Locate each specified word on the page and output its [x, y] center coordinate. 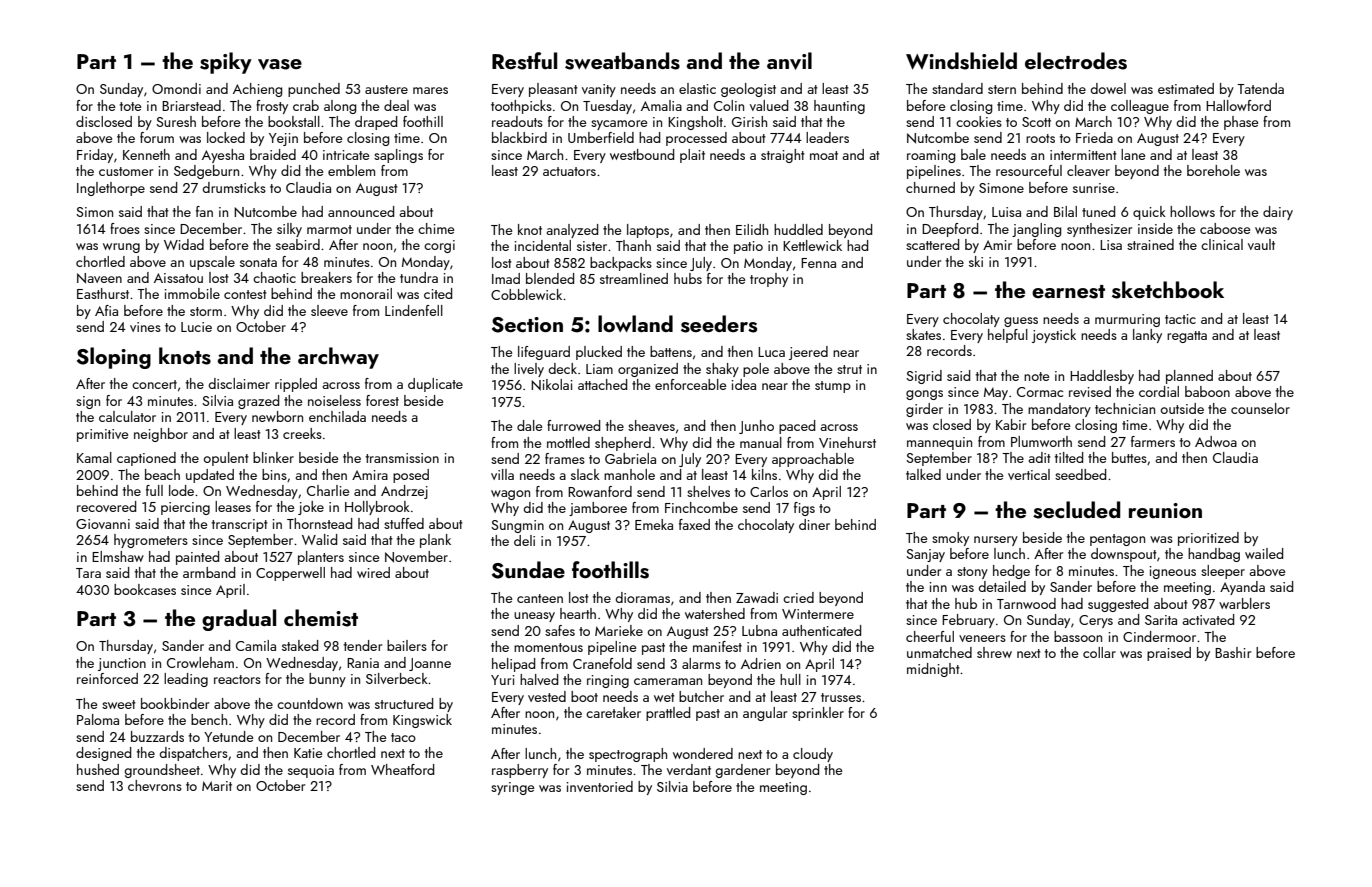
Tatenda [1260, 88]
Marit [217, 786]
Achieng [257, 90]
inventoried [600, 786]
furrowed [573, 425]
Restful [524, 61]
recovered [106, 506]
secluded [1077, 510]
